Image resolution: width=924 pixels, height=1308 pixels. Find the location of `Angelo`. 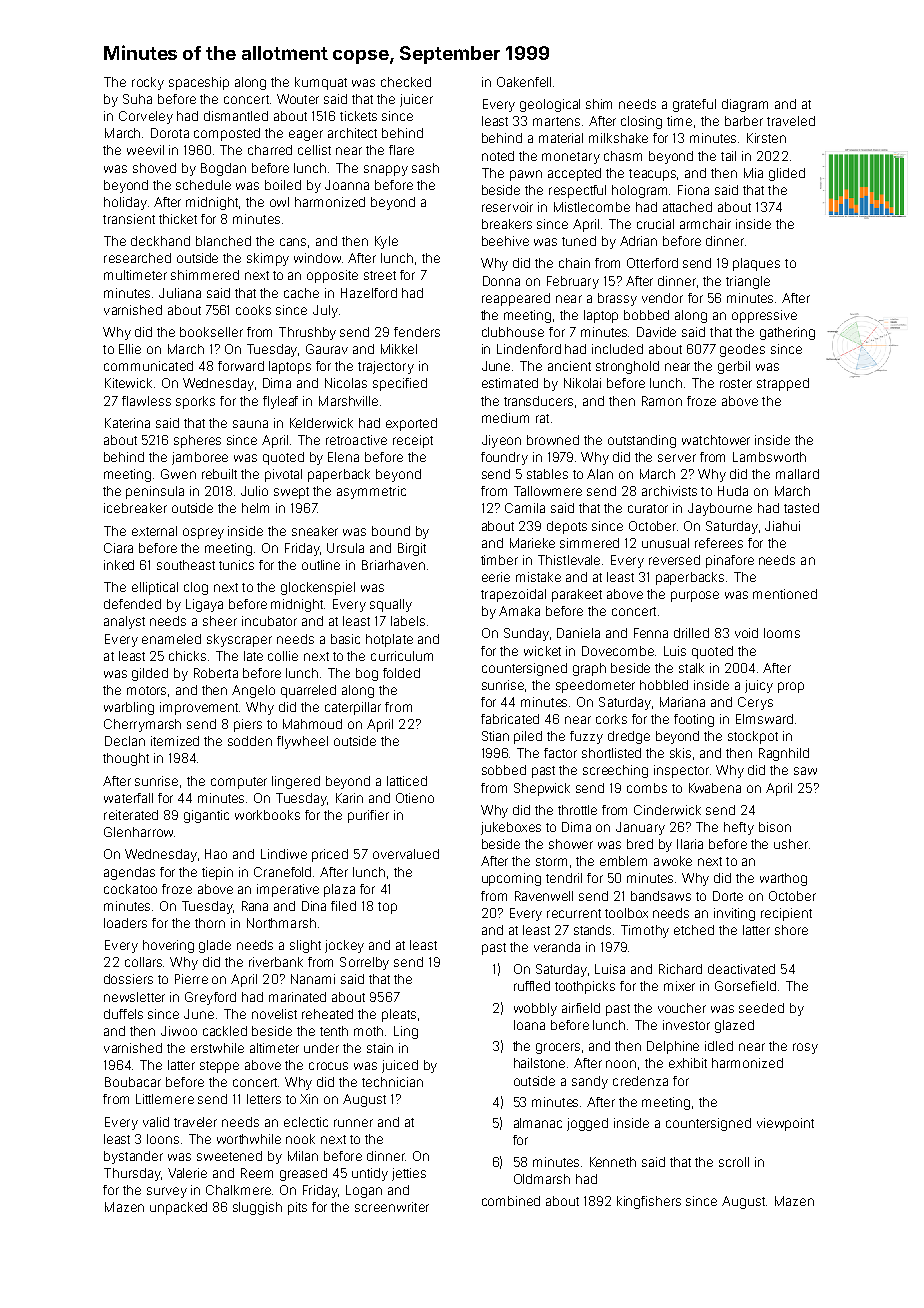

Angelo is located at coordinates (253, 691).
